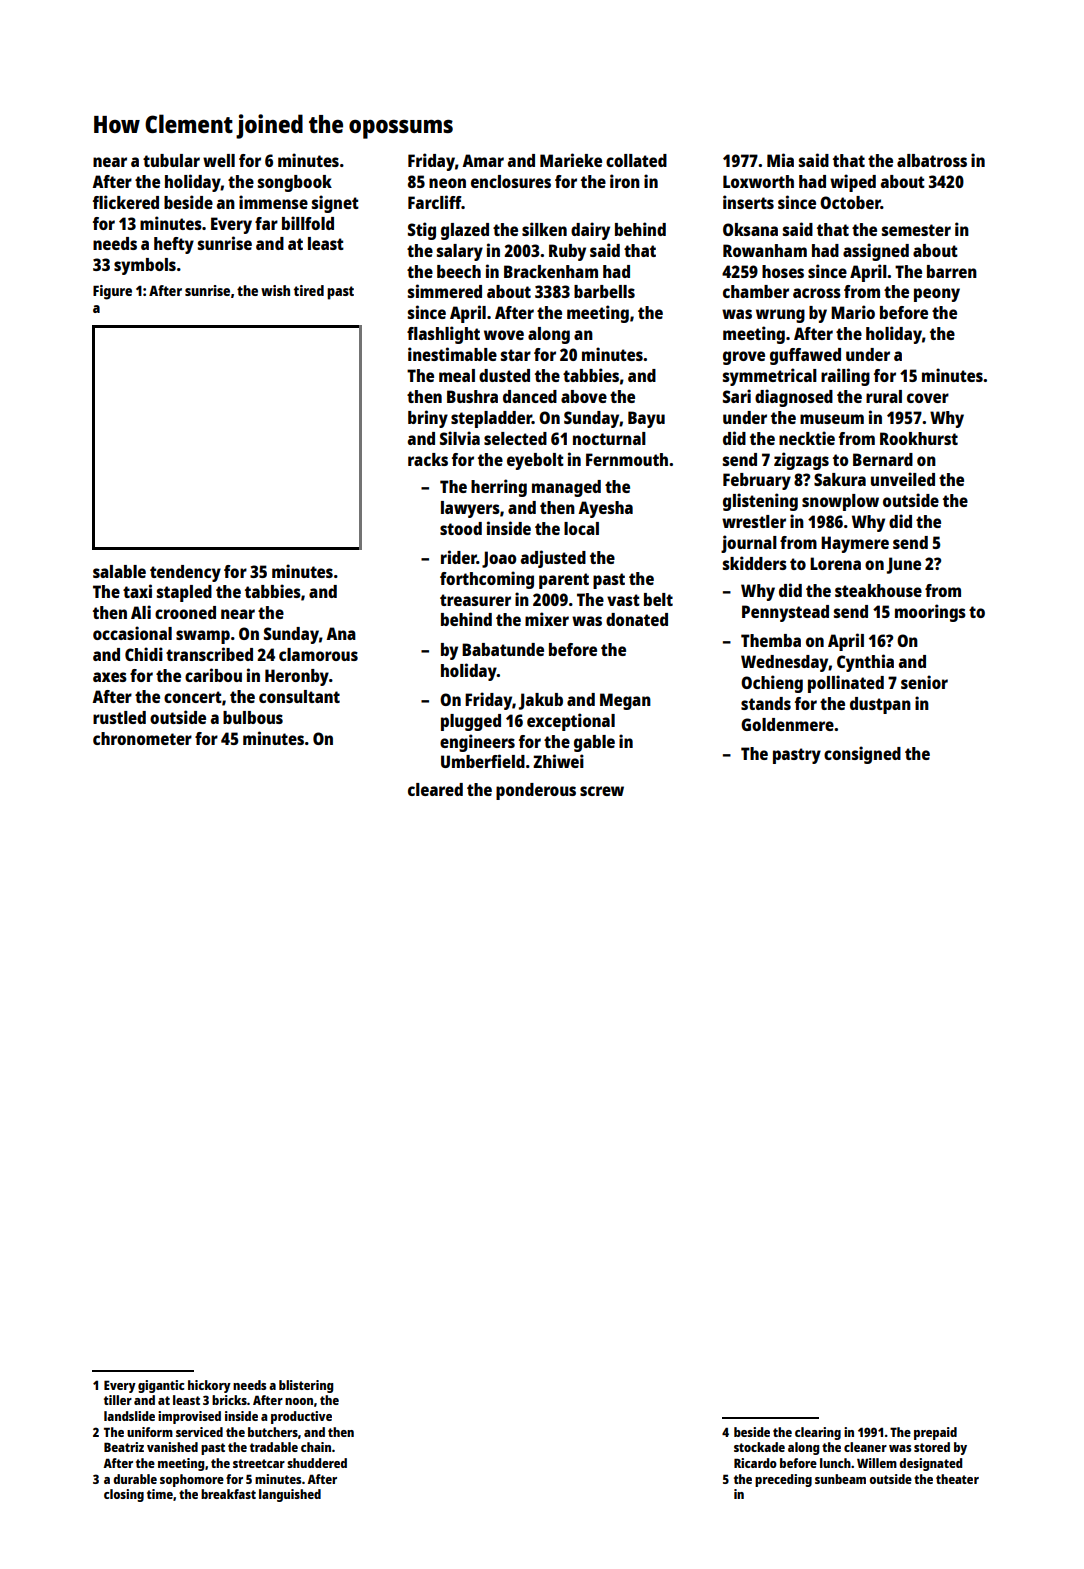 This document has width=1084, height=1569. Describe the element at coordinates (299, 1401) in the document. I see `noon` at that location.
